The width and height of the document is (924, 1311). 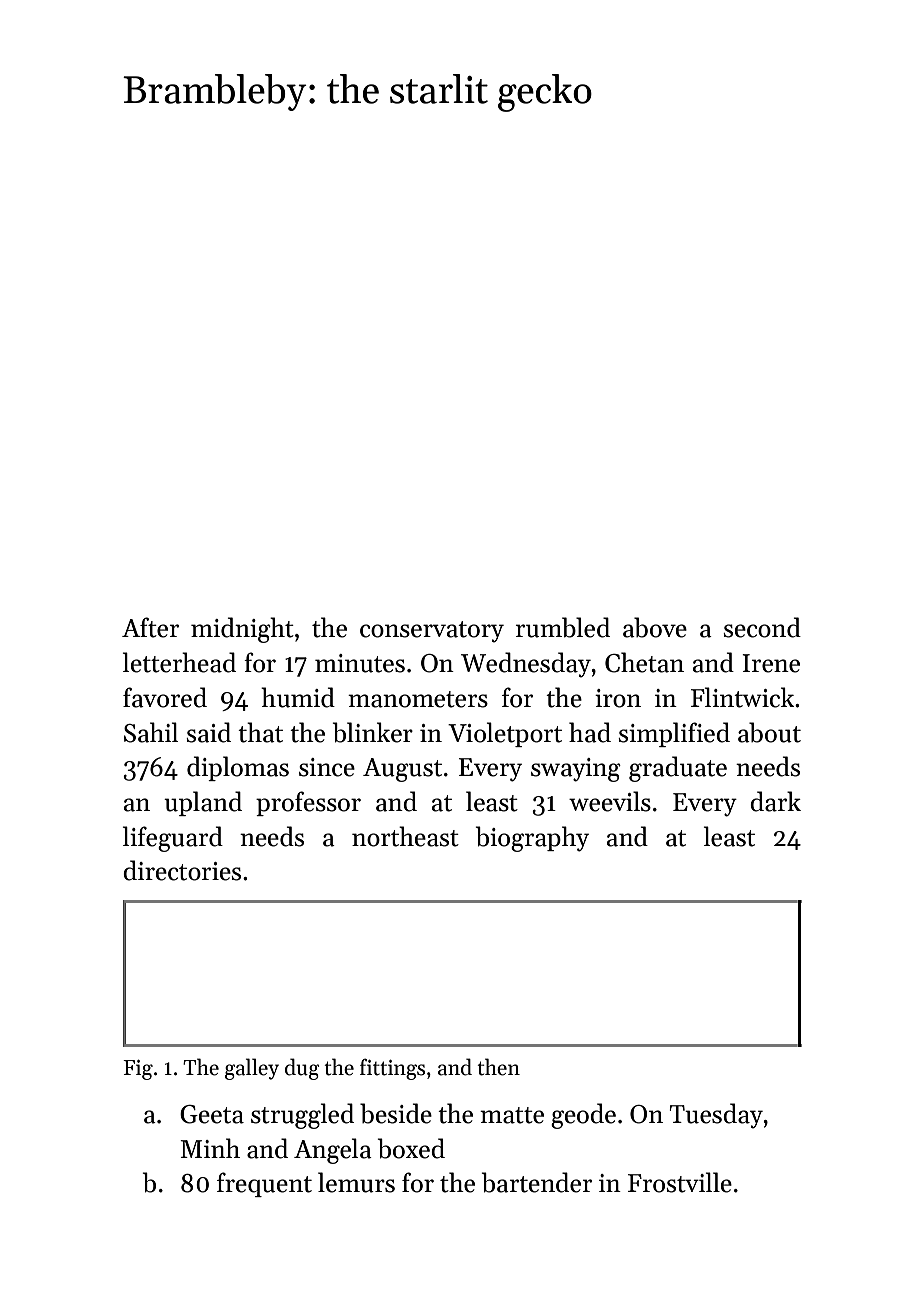 I want to click on geode, so click(x=583, y=1116).
